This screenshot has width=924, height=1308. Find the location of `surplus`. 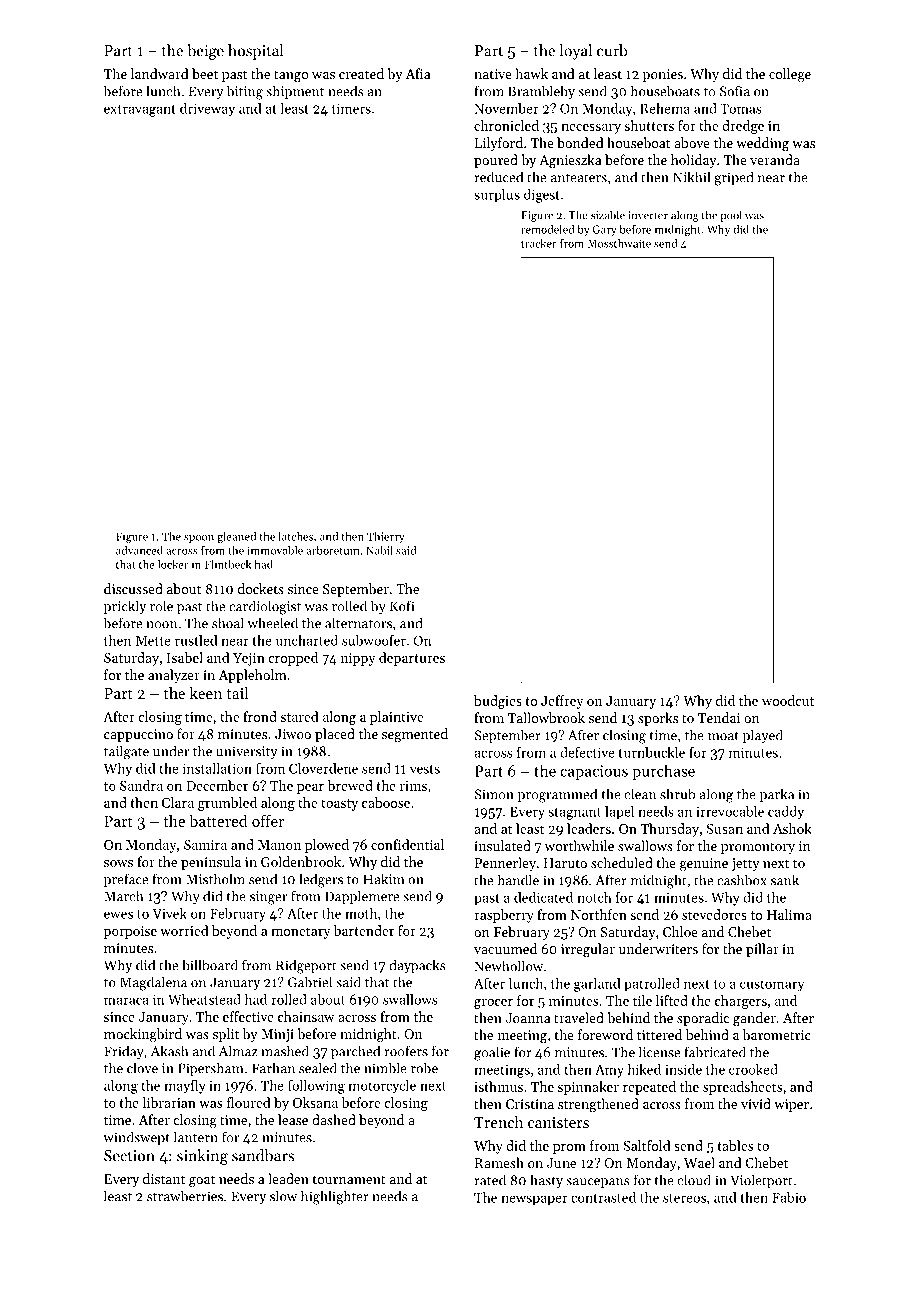

surplus is located at coordinates (497, 196).
